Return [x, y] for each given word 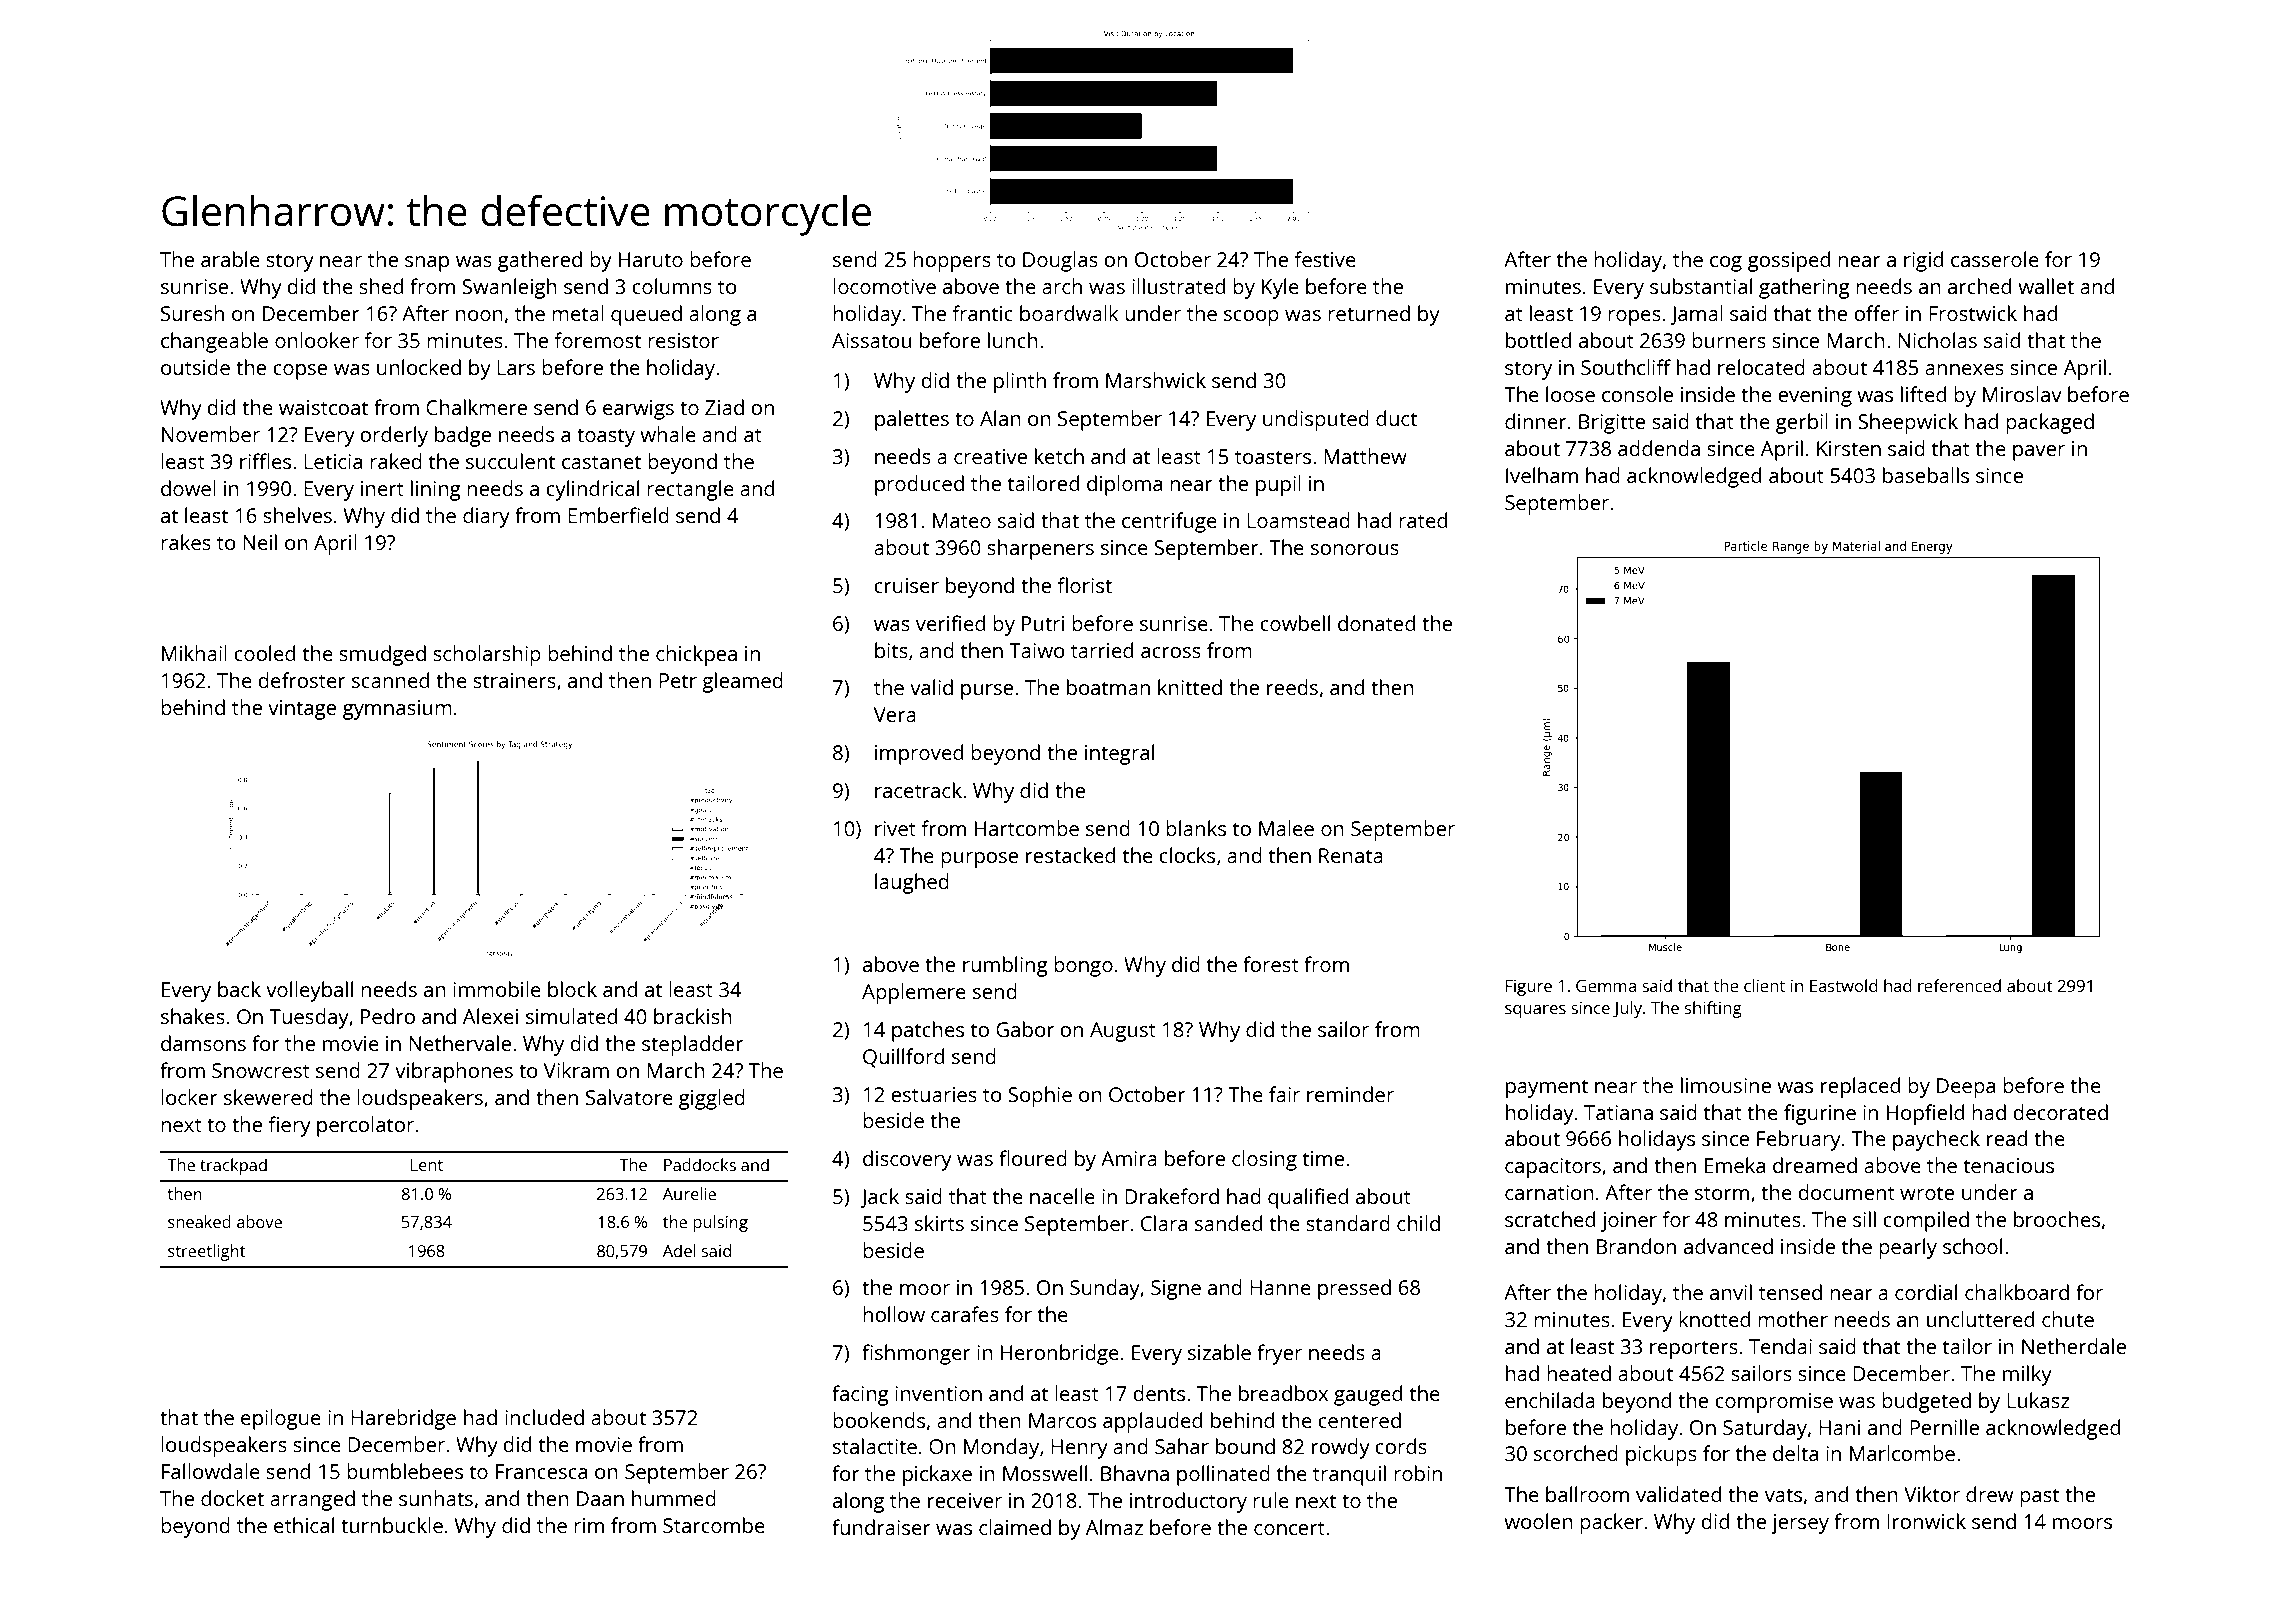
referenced [1959, 985]
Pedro [388, 1016]
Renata [1351, 855]
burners [1729, 340]
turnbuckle [392, 1525]
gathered [540, 261]
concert [1289, 1528]
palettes [912, 420]
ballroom [1587, 1494]
